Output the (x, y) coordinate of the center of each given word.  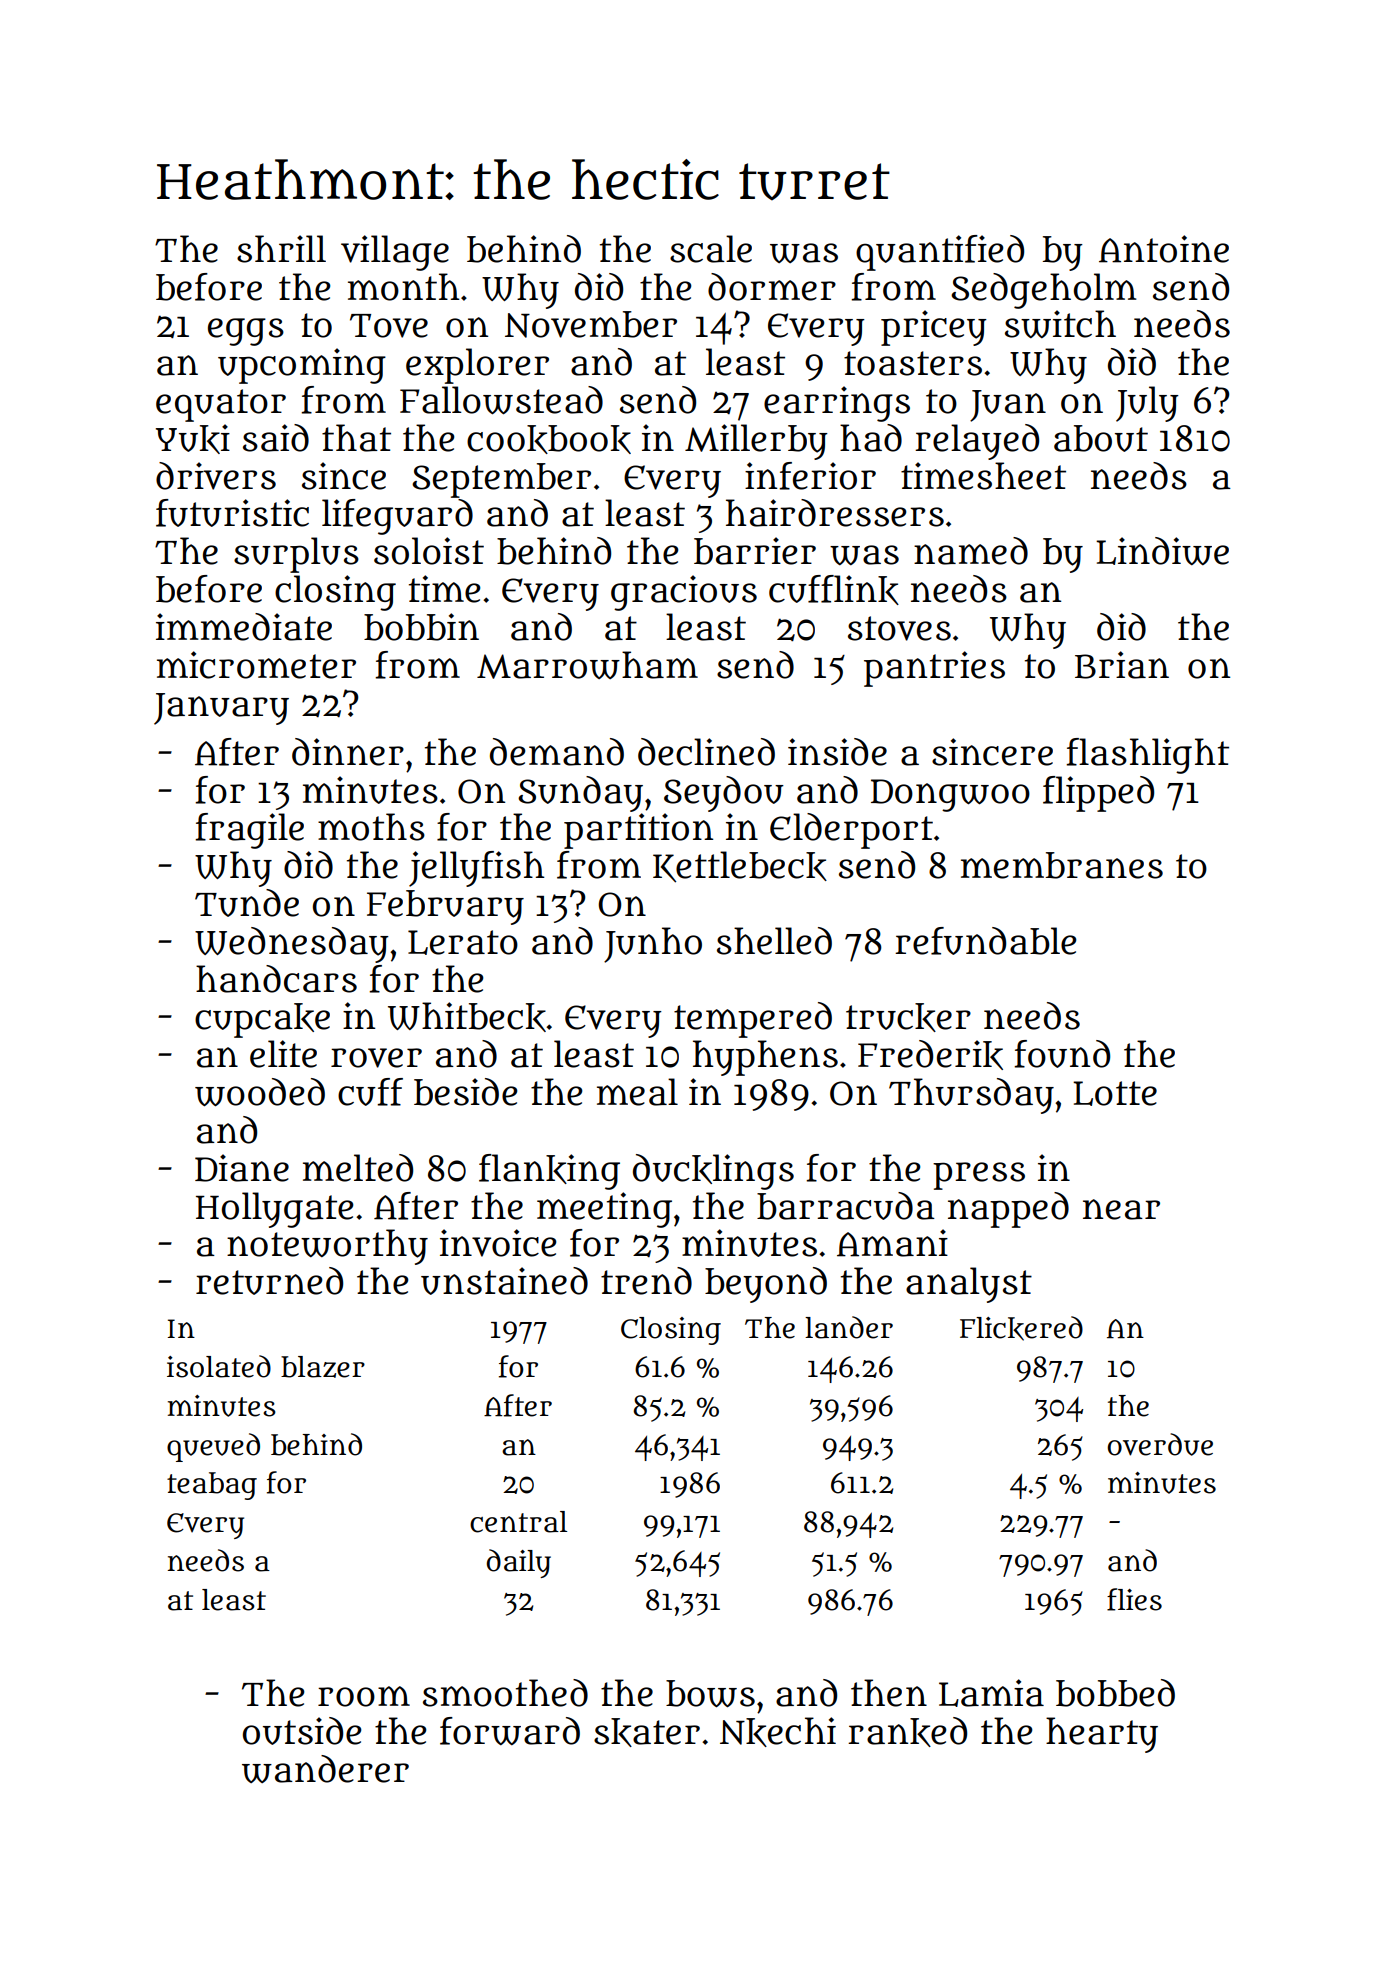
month (404, 287)
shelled (774, 941)
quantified (940, 253)
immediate (244, 627)
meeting (604, 1210)
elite (283, 1054)
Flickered (1021, 1328)
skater (647, 1732)
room (364, 1696)
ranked (907, 1732)
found (1062, 1054)
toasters (913, 363)
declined (706, 752)
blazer (323, 1367)
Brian (1122, 665)
